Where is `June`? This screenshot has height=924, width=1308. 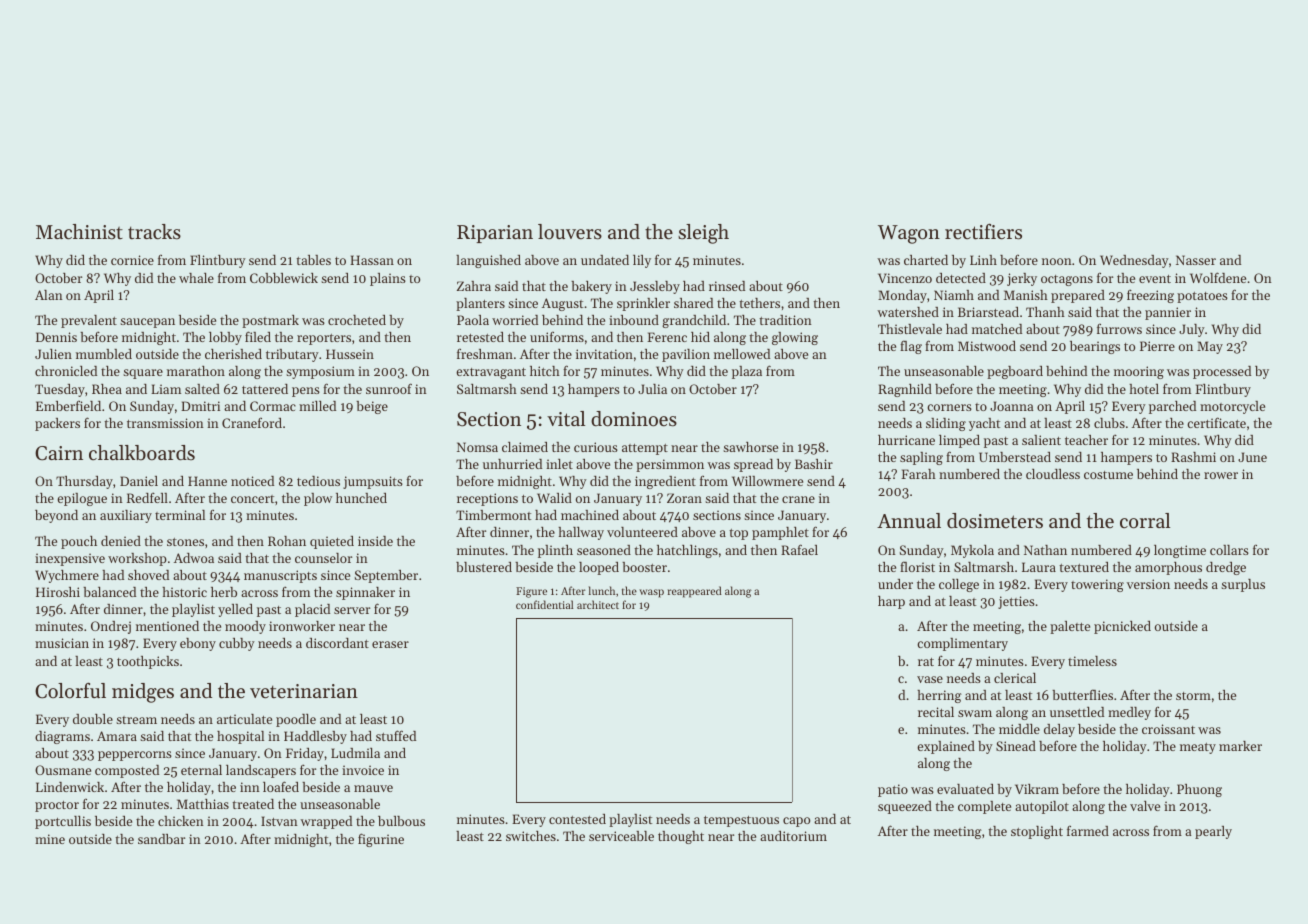
June is located at coordinates (1252, 457).
